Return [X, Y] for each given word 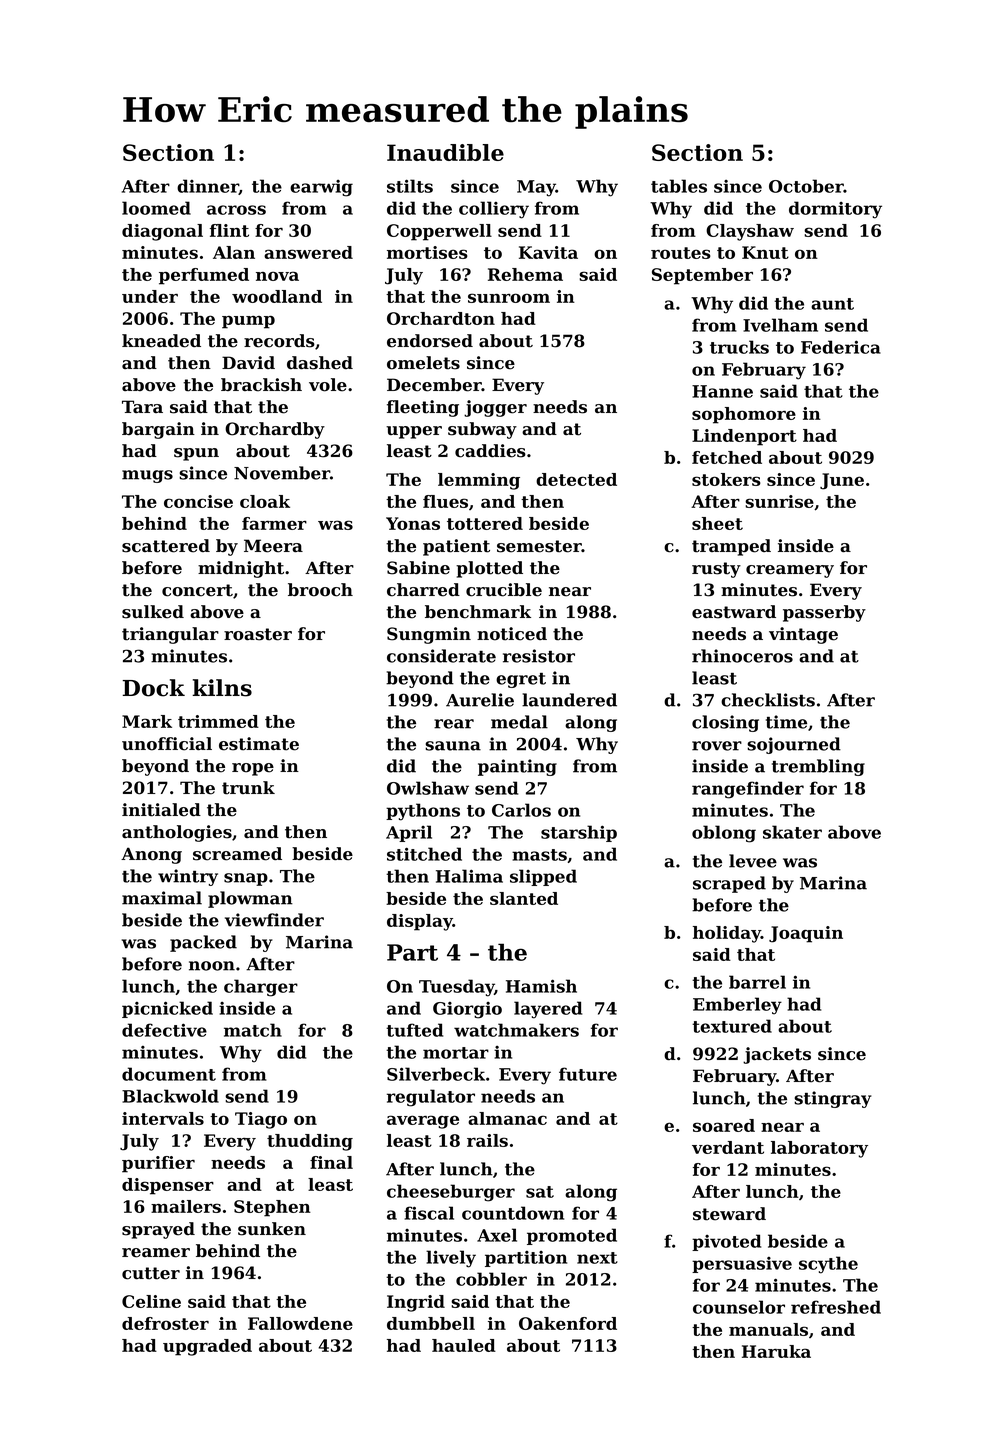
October [806, 186]
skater [792, 832]
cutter [151, 1273]
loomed [156, 208]
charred [423, 590]
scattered [166, 546]
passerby [824, 613]
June [842, 481]
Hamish [541, 986]
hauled [464, 1345]
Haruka [776, 1351]
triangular [170, 635]
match [253, 1030]
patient [456, 547]
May [536, 188]
